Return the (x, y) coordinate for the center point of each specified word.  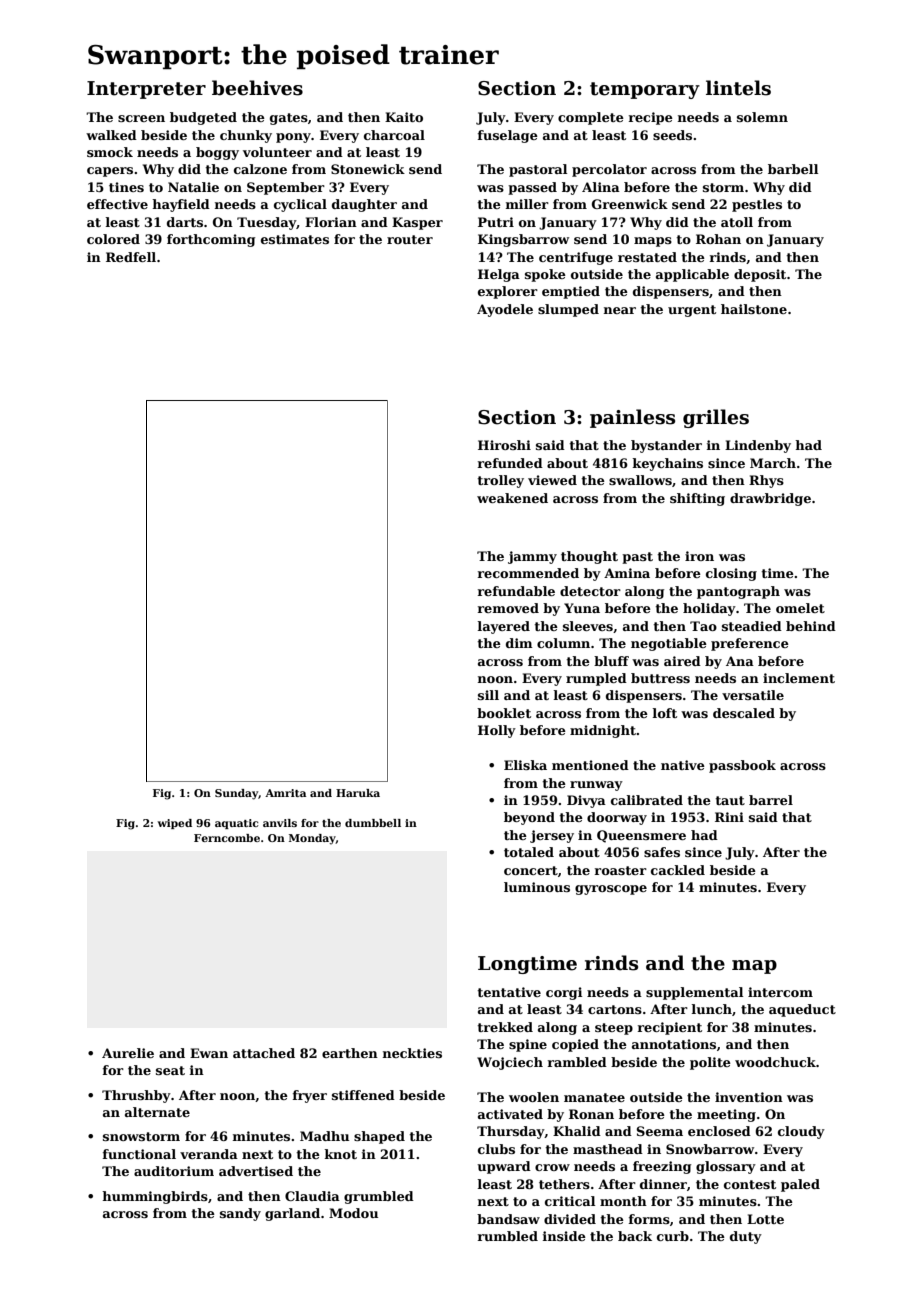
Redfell (131, 257)
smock (110, 152)
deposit (760, 275)
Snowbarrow (710, 1149)
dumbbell (373, 823)
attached (264, 1053)
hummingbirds (155, 1197)
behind (811, 626)
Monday (312, 839)
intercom (780, 992)
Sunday (237, 794)
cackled (678, 870)
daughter (364, 205)
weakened (512, 498)
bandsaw (508, 1219)
